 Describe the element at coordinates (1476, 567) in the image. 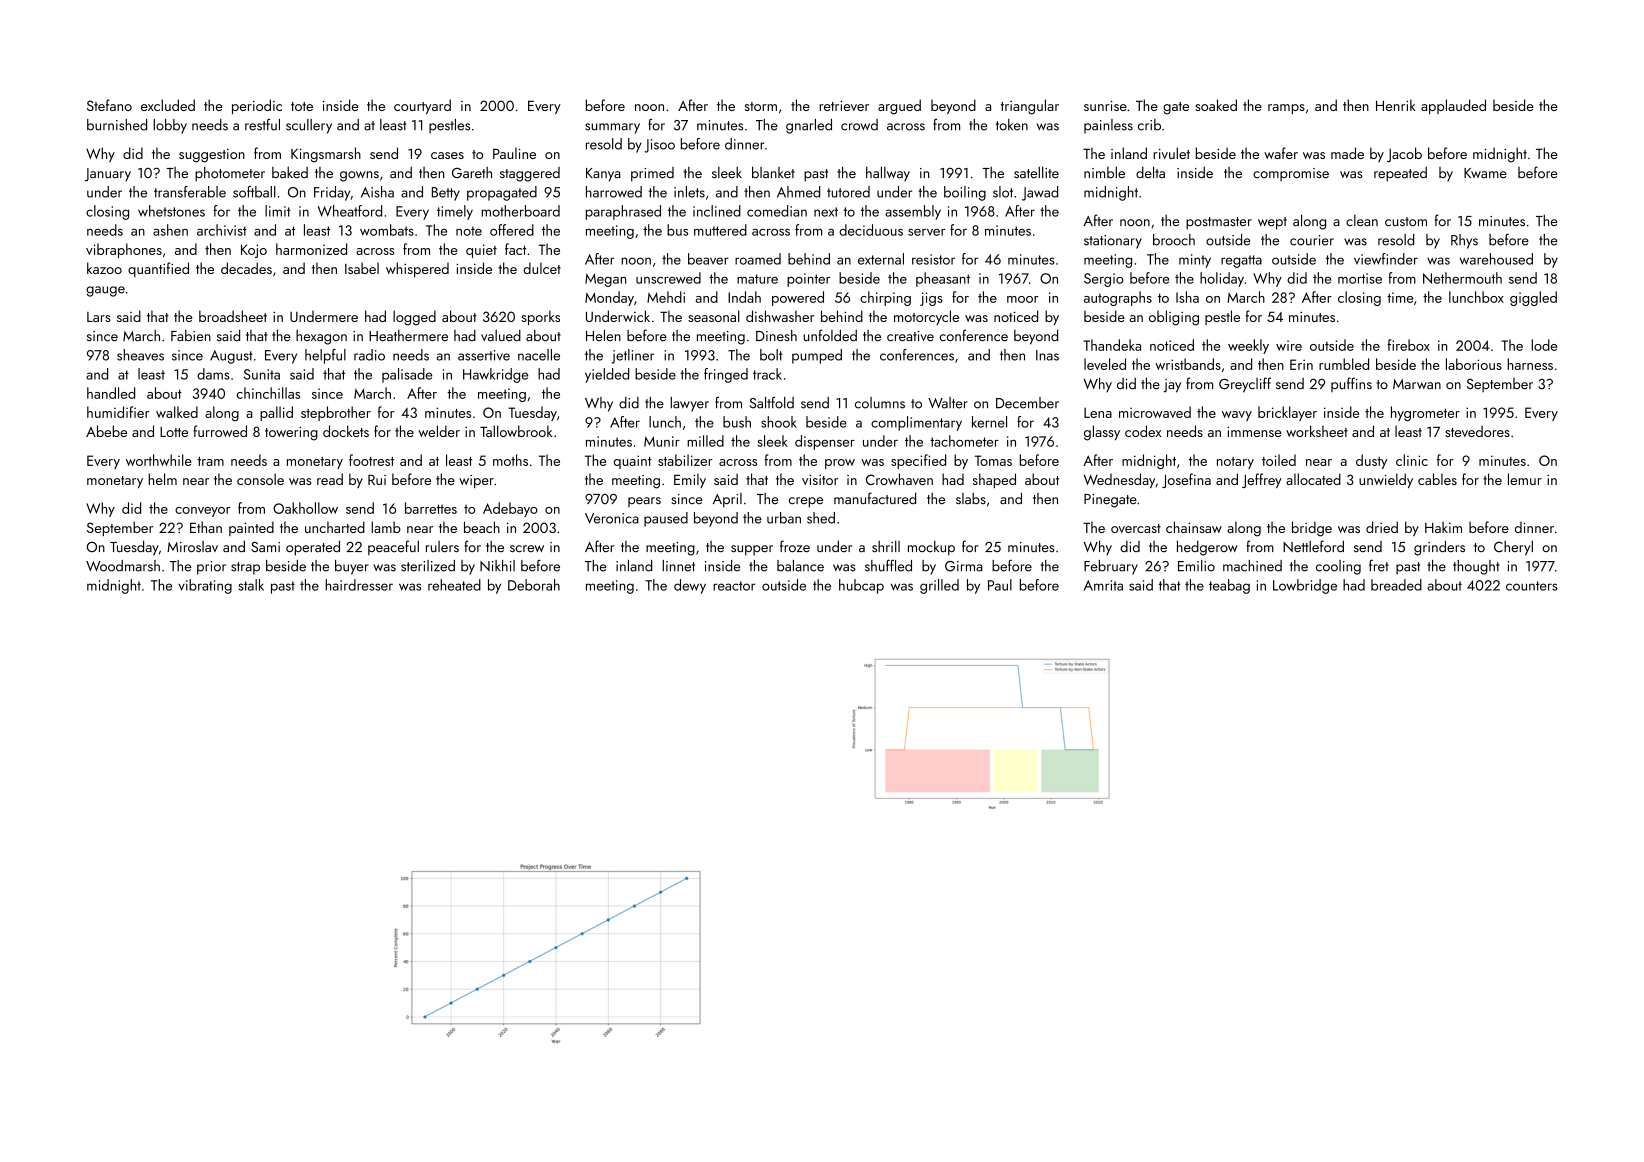

I see `thought` at that location.
